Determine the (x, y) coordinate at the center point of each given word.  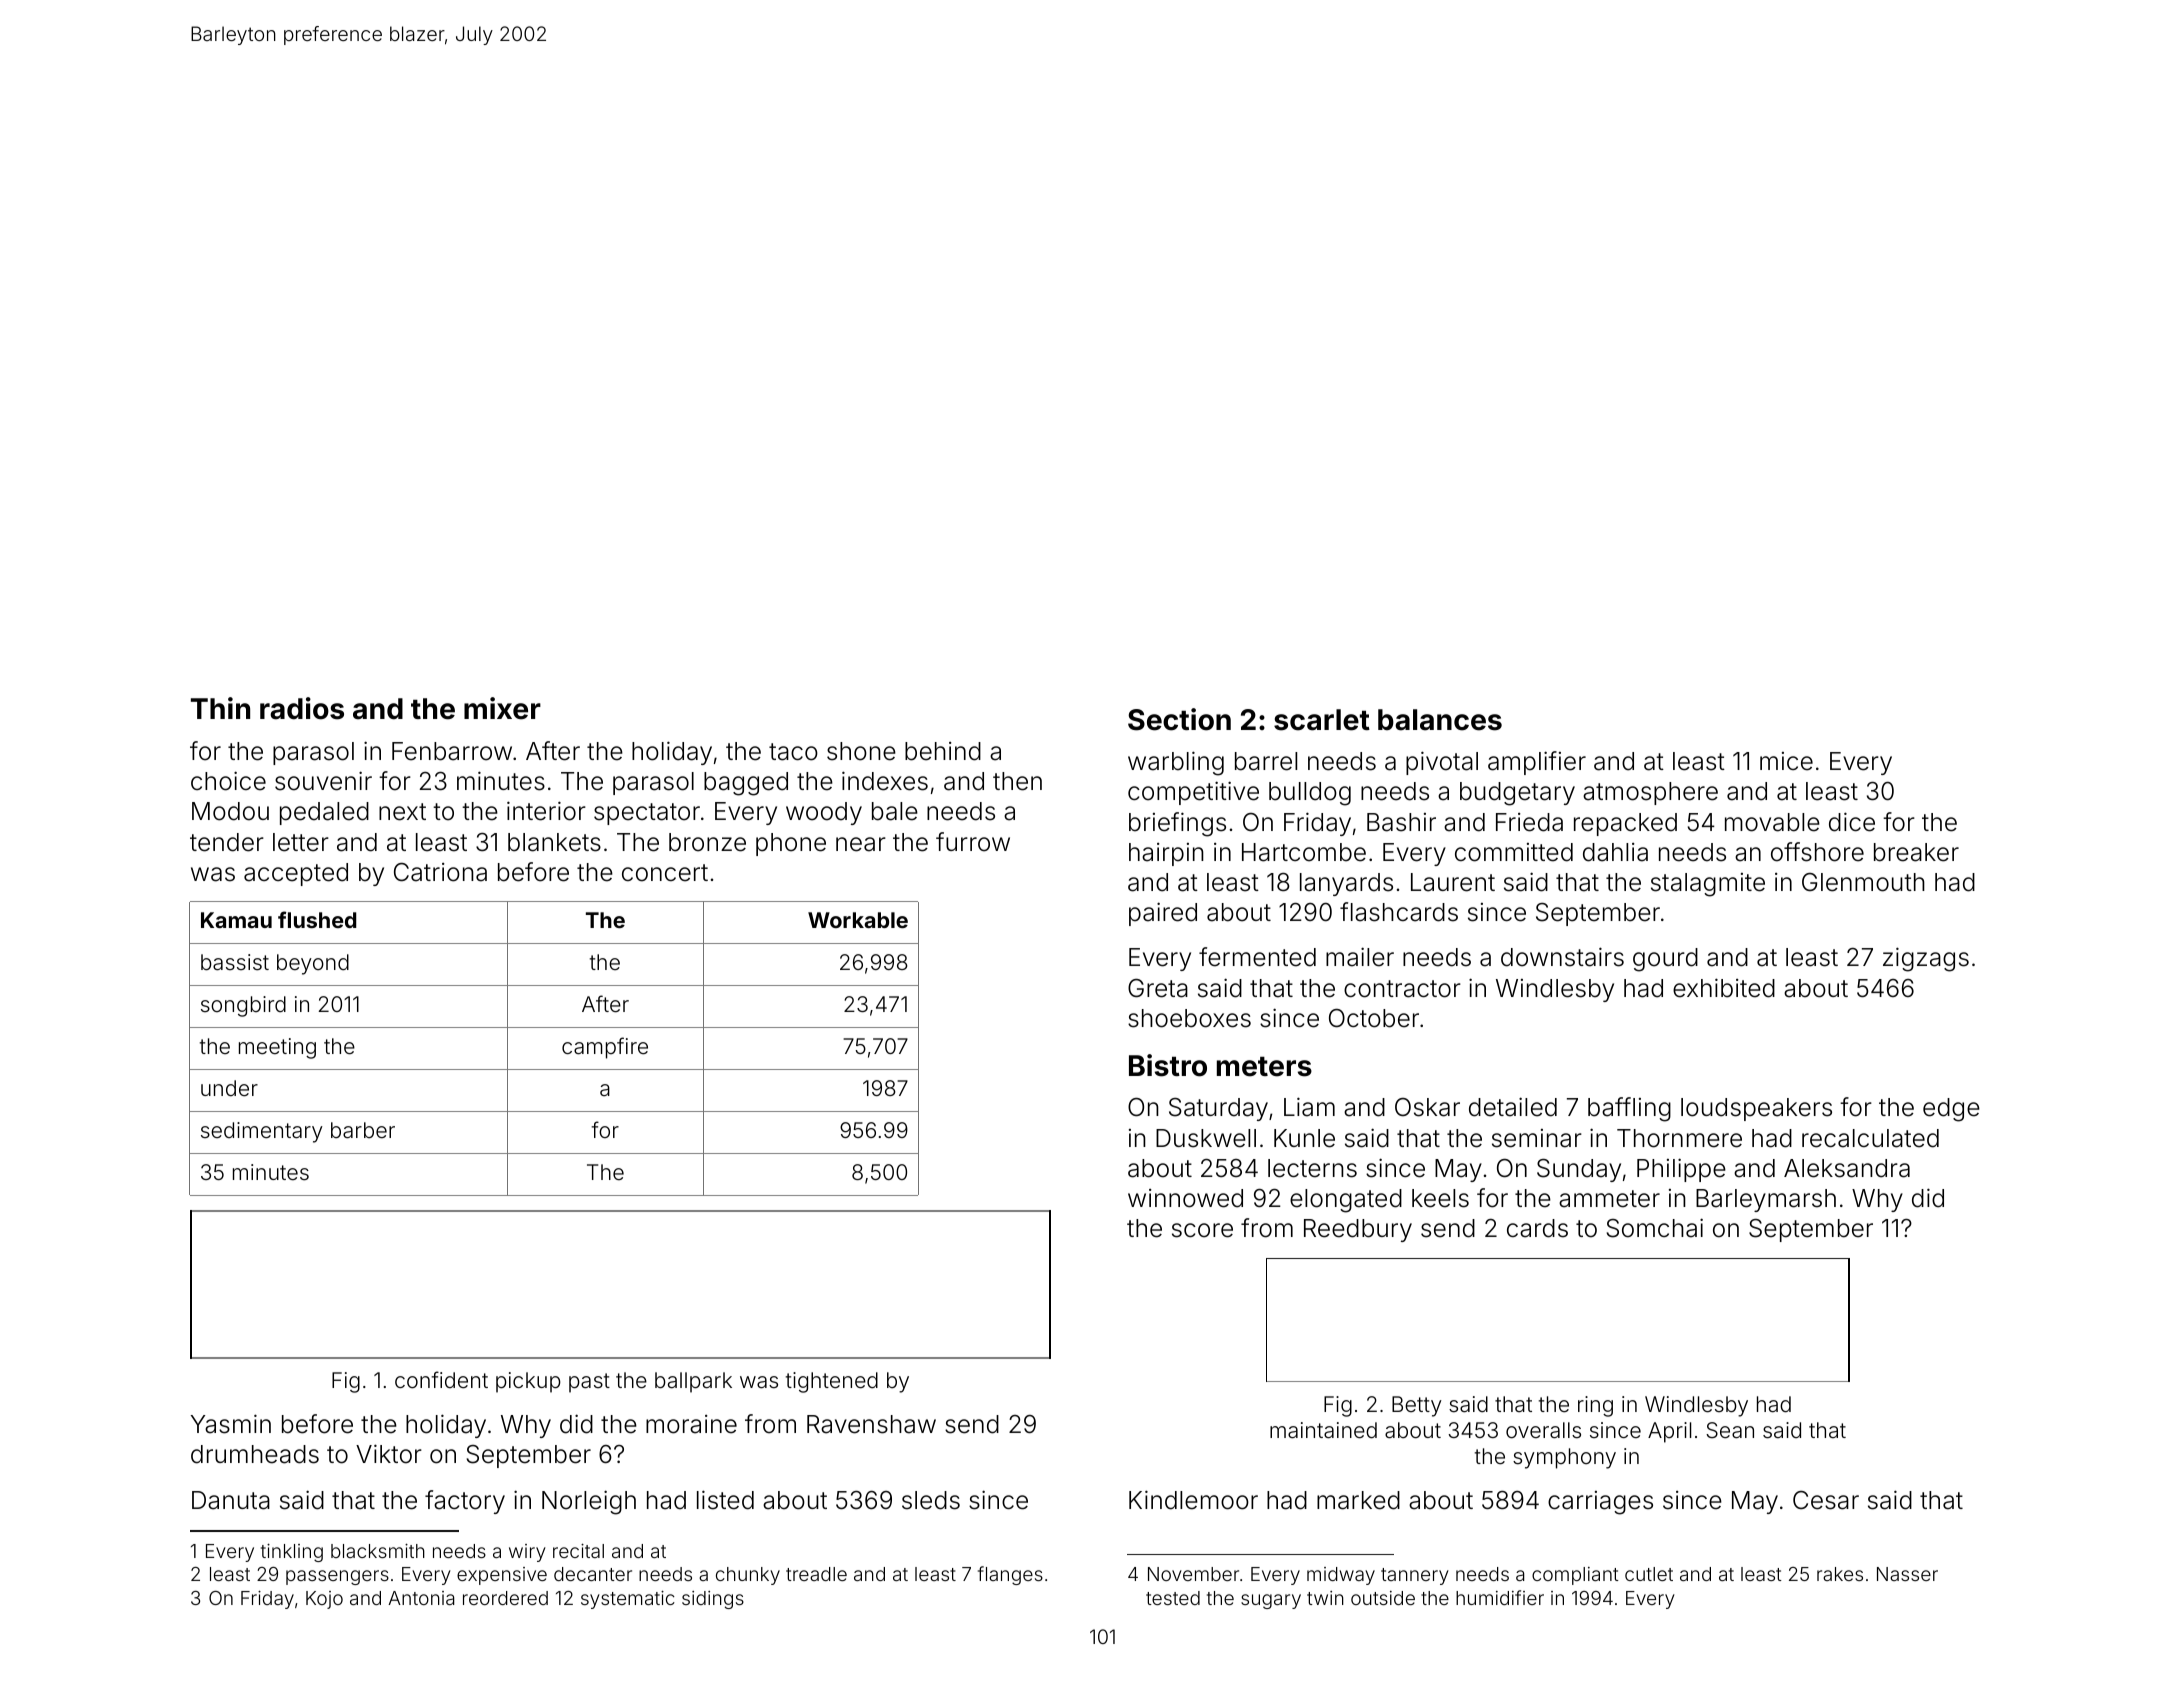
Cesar (1826, 1500)
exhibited (1724, 988)
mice (1786, 761)
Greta (1158, 988)
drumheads (255, 1454)
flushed (317, 919)
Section (1179, 719)
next (402, 812)
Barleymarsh (1766, 1200)
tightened (832, 1382)
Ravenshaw (871, 1424)
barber (363, 1130)
